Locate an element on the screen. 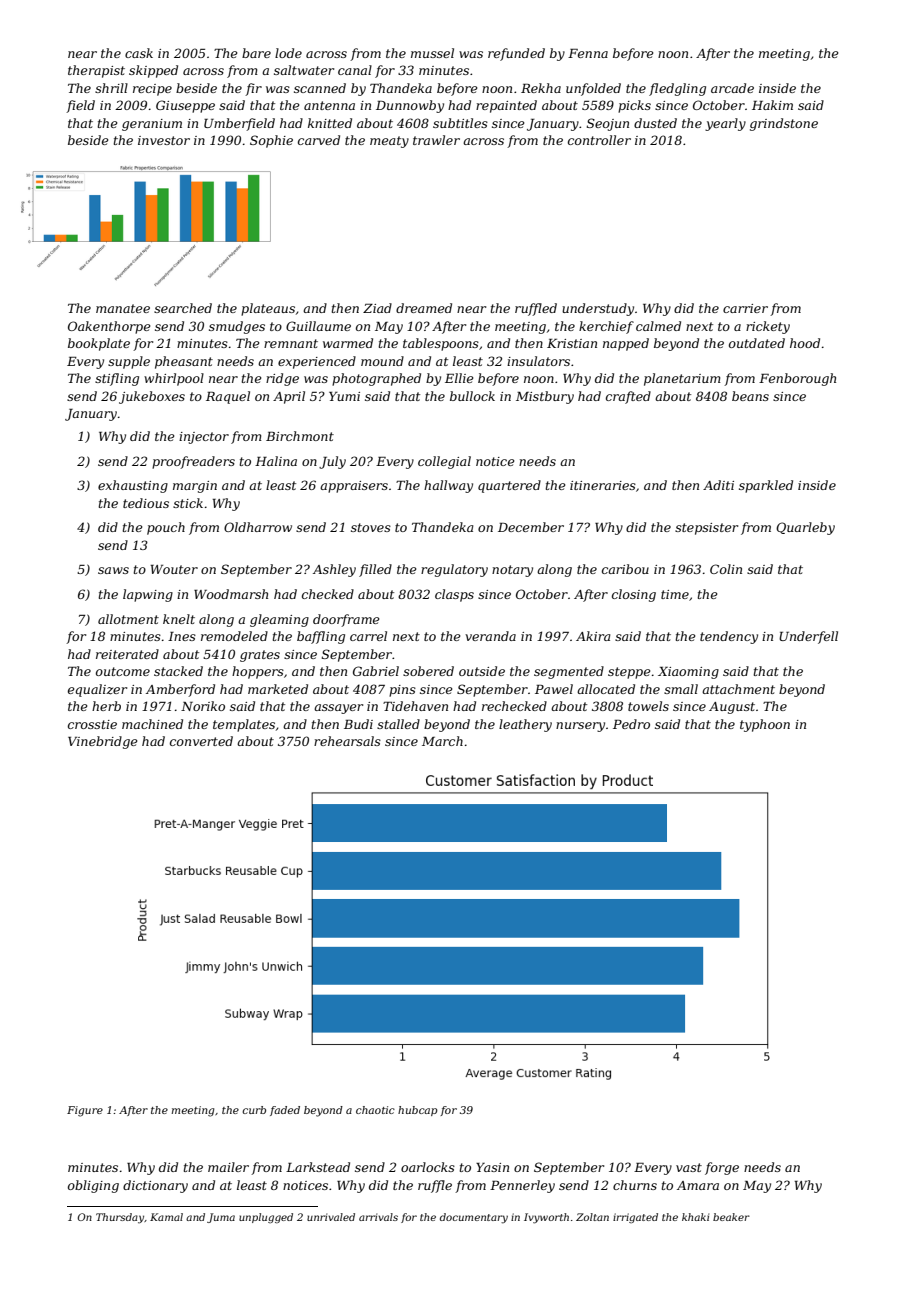 The image size is (908, 1316). repainted is located at coordinates (506, 106).
